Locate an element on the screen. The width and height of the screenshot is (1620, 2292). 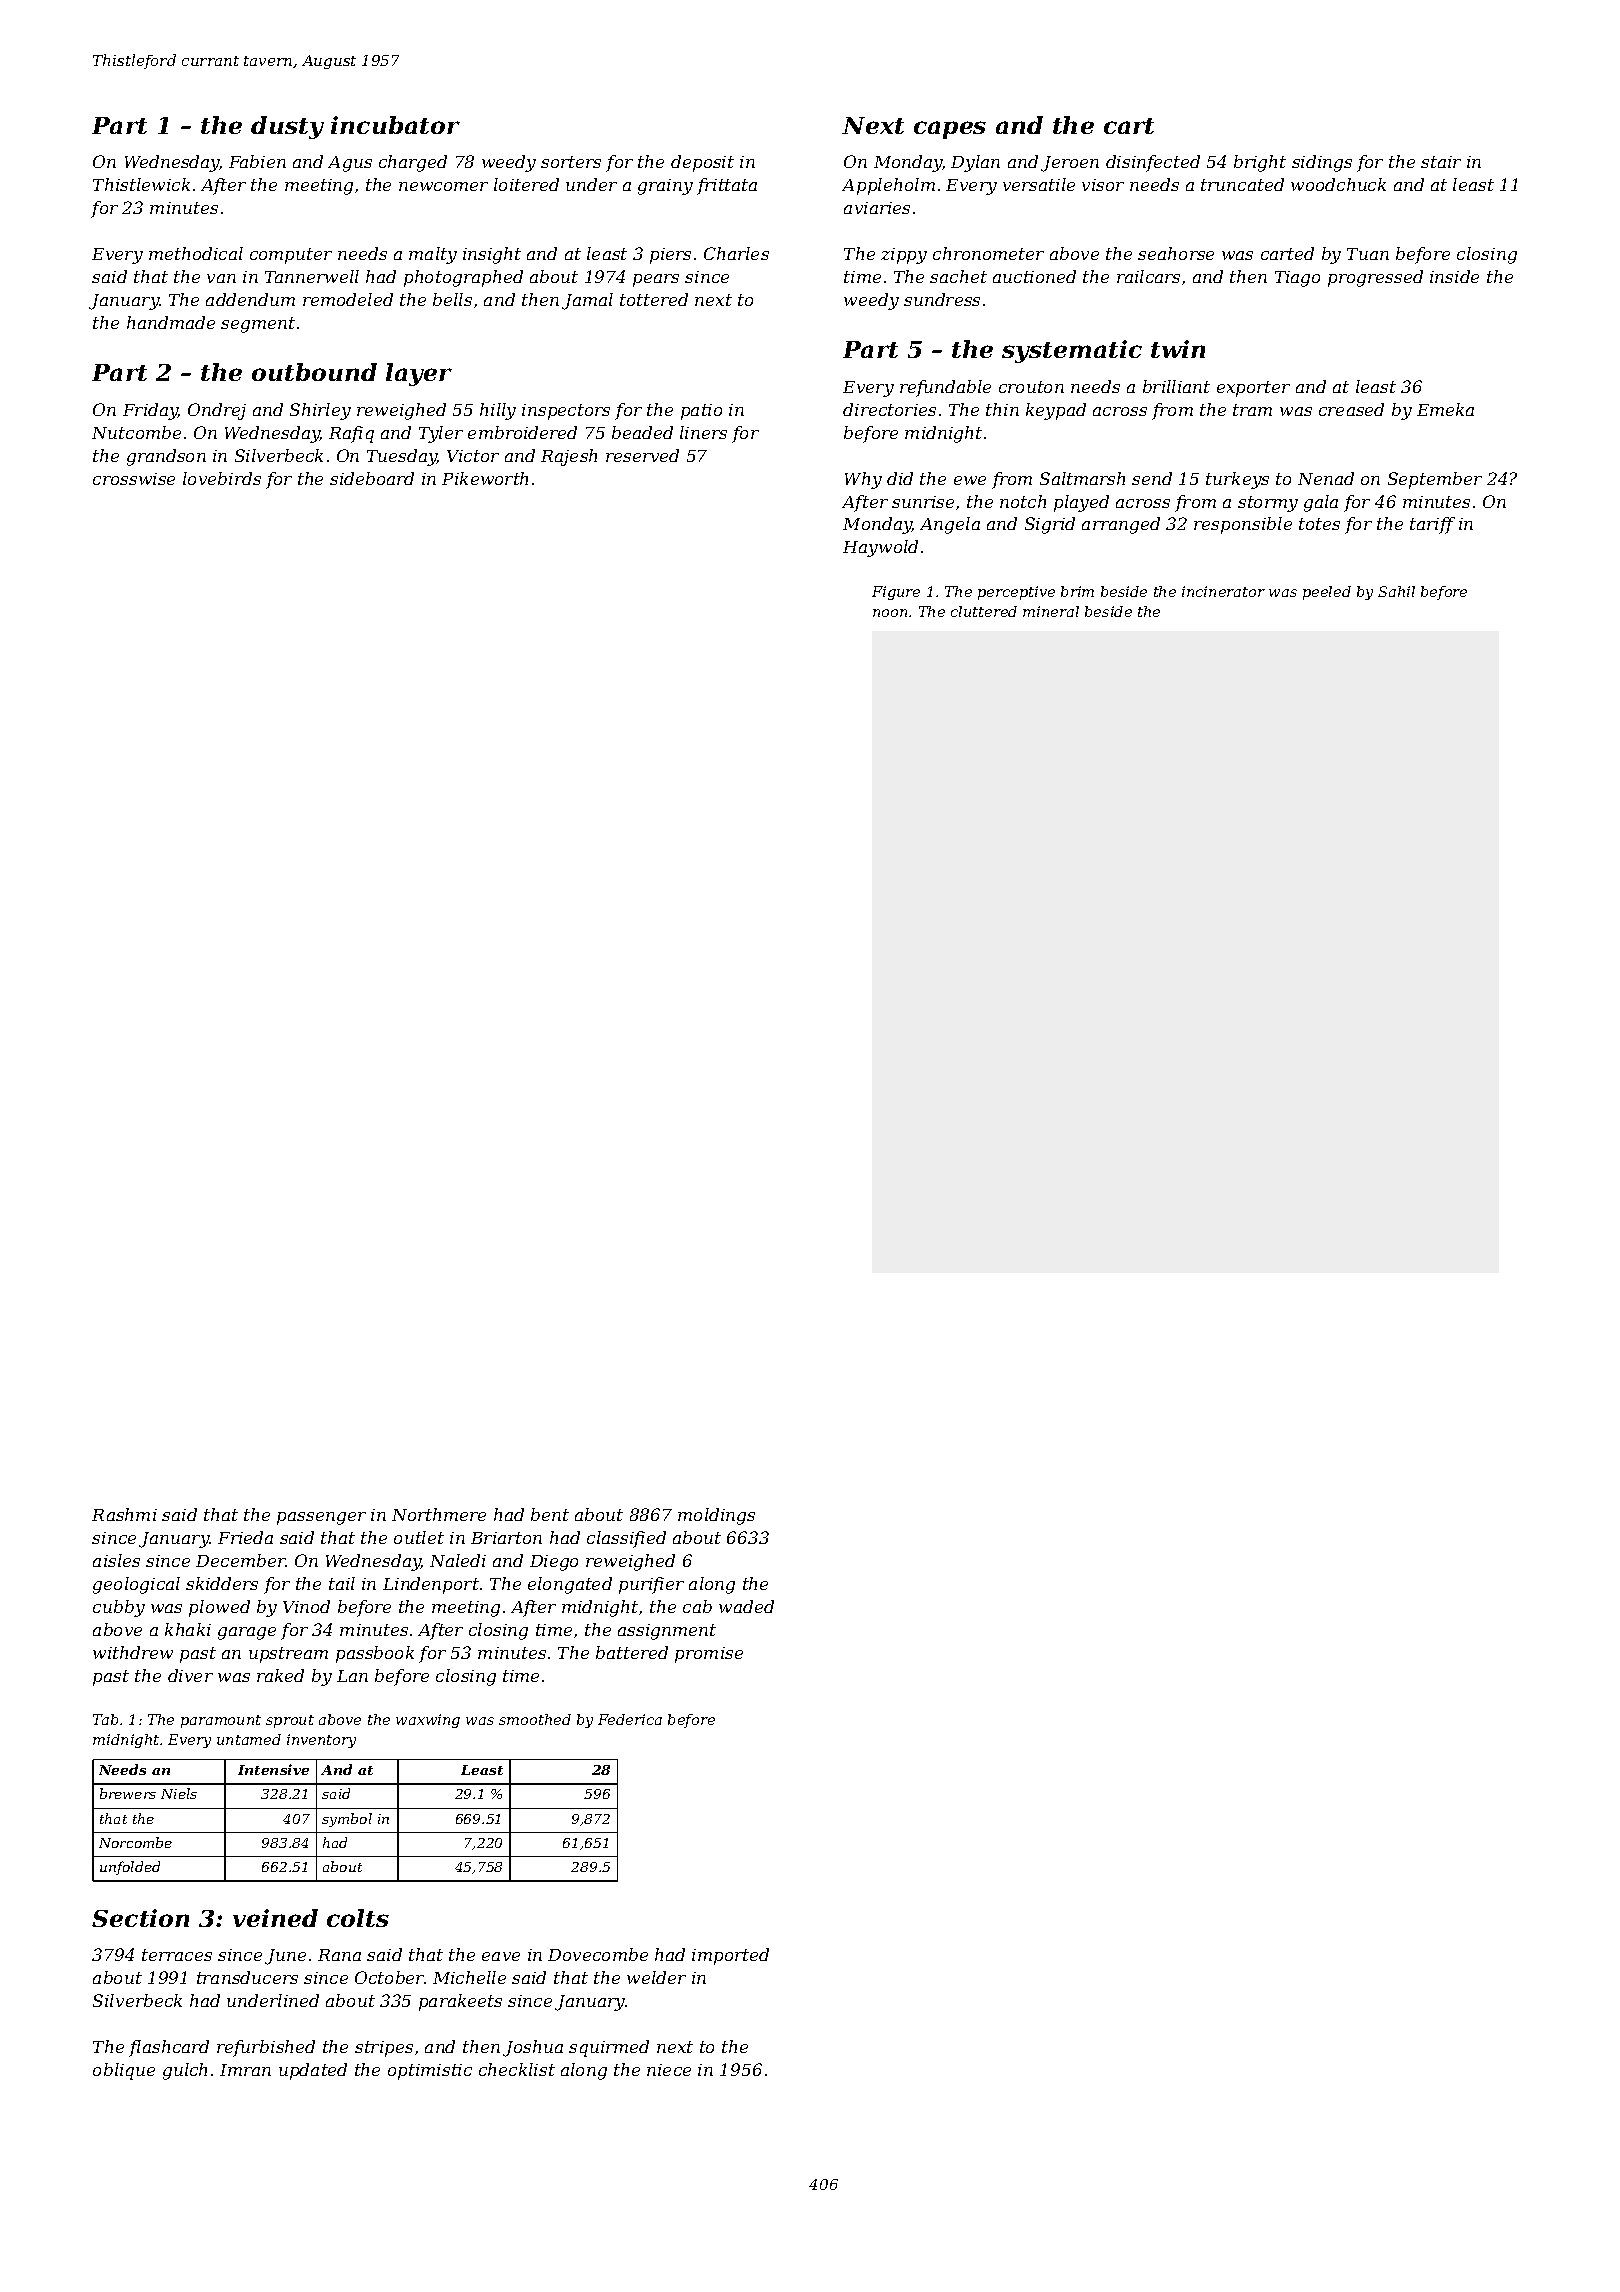
sundress is located at coordinates (942, 299).
